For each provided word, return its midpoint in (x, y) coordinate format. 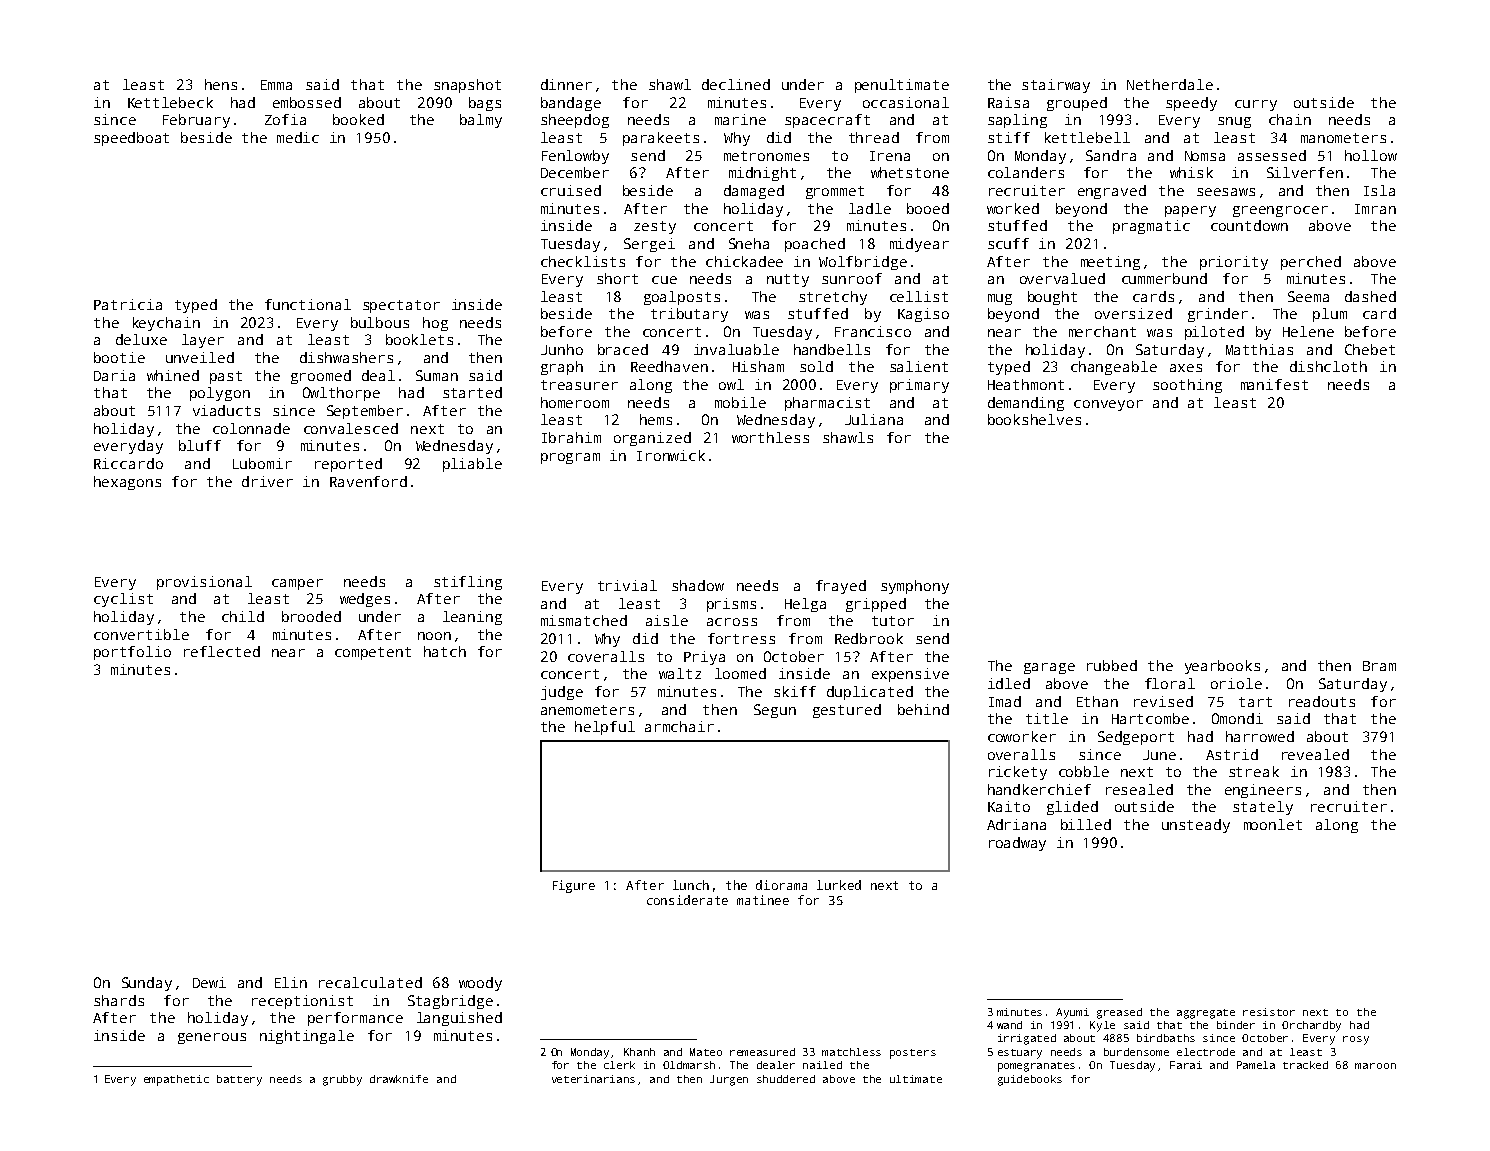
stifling (468, 583)
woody (480, 984)
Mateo (706, 1052)
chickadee (744, 261)
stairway (1056, 86)
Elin (291, 982)
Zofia (285, 119)
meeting (1110, 263)
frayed (841, 587)
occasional (906, 102)
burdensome (1136, 1052)
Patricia (128, 304)
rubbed (1112, 665)
